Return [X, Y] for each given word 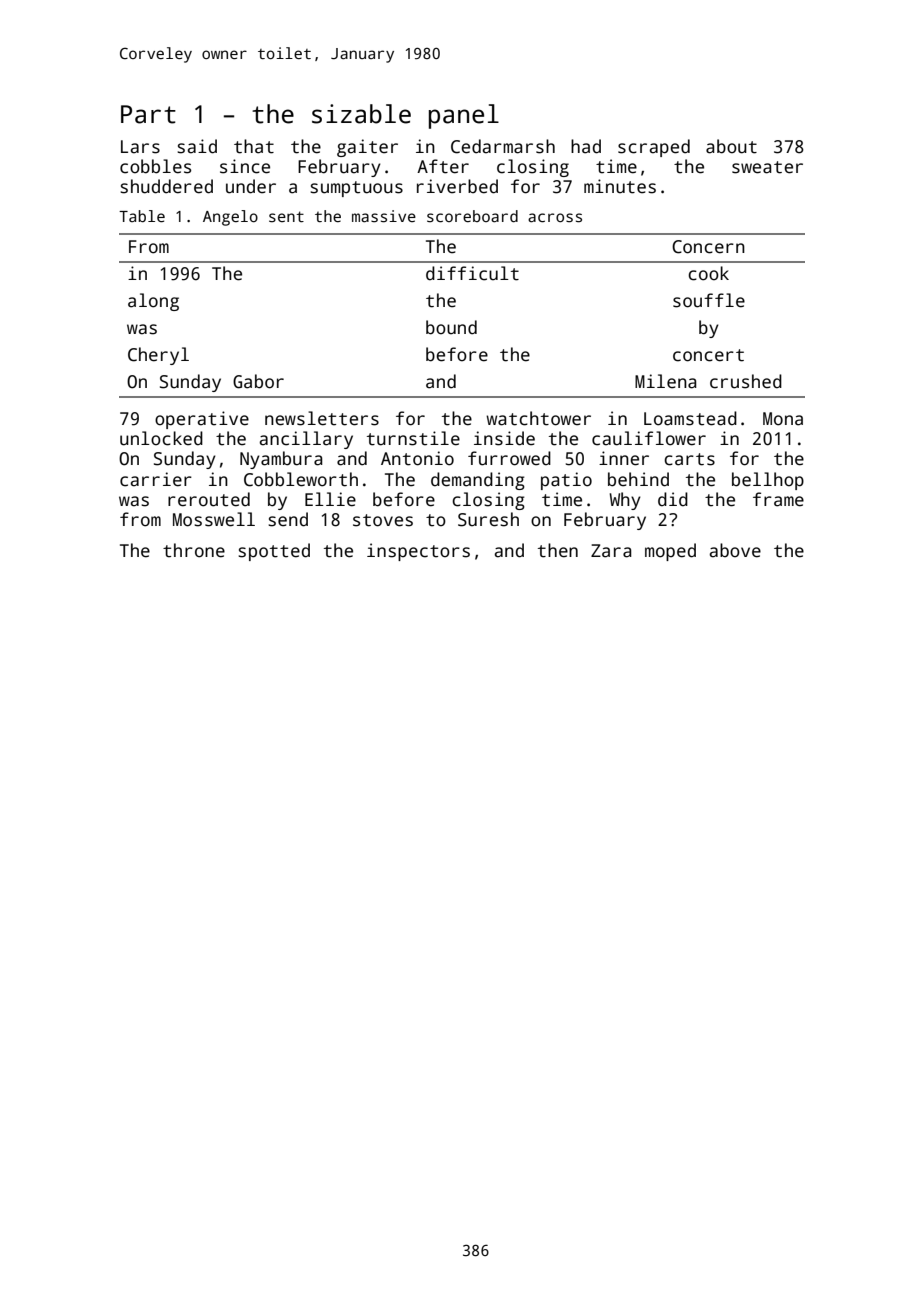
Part [148, 114]
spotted [274, 552]
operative [202, 420]
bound [451, 327]
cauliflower [649, 438]
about [731, 146]
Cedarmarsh [503, 146]
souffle [709, 300]
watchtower [538, 418]
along [153, 302]
